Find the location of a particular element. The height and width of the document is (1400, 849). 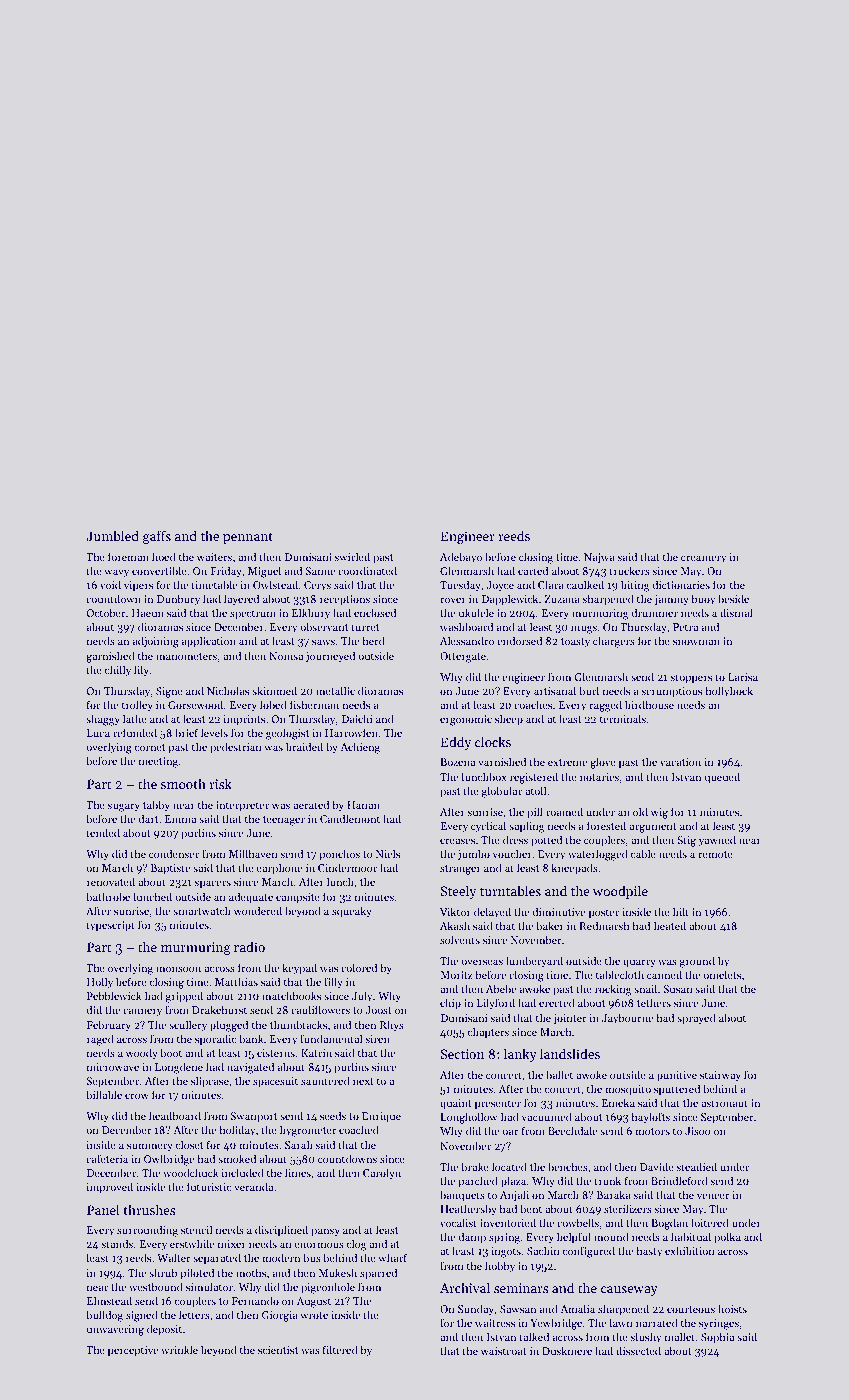

plaza is located at coordinates (513, 1182).
